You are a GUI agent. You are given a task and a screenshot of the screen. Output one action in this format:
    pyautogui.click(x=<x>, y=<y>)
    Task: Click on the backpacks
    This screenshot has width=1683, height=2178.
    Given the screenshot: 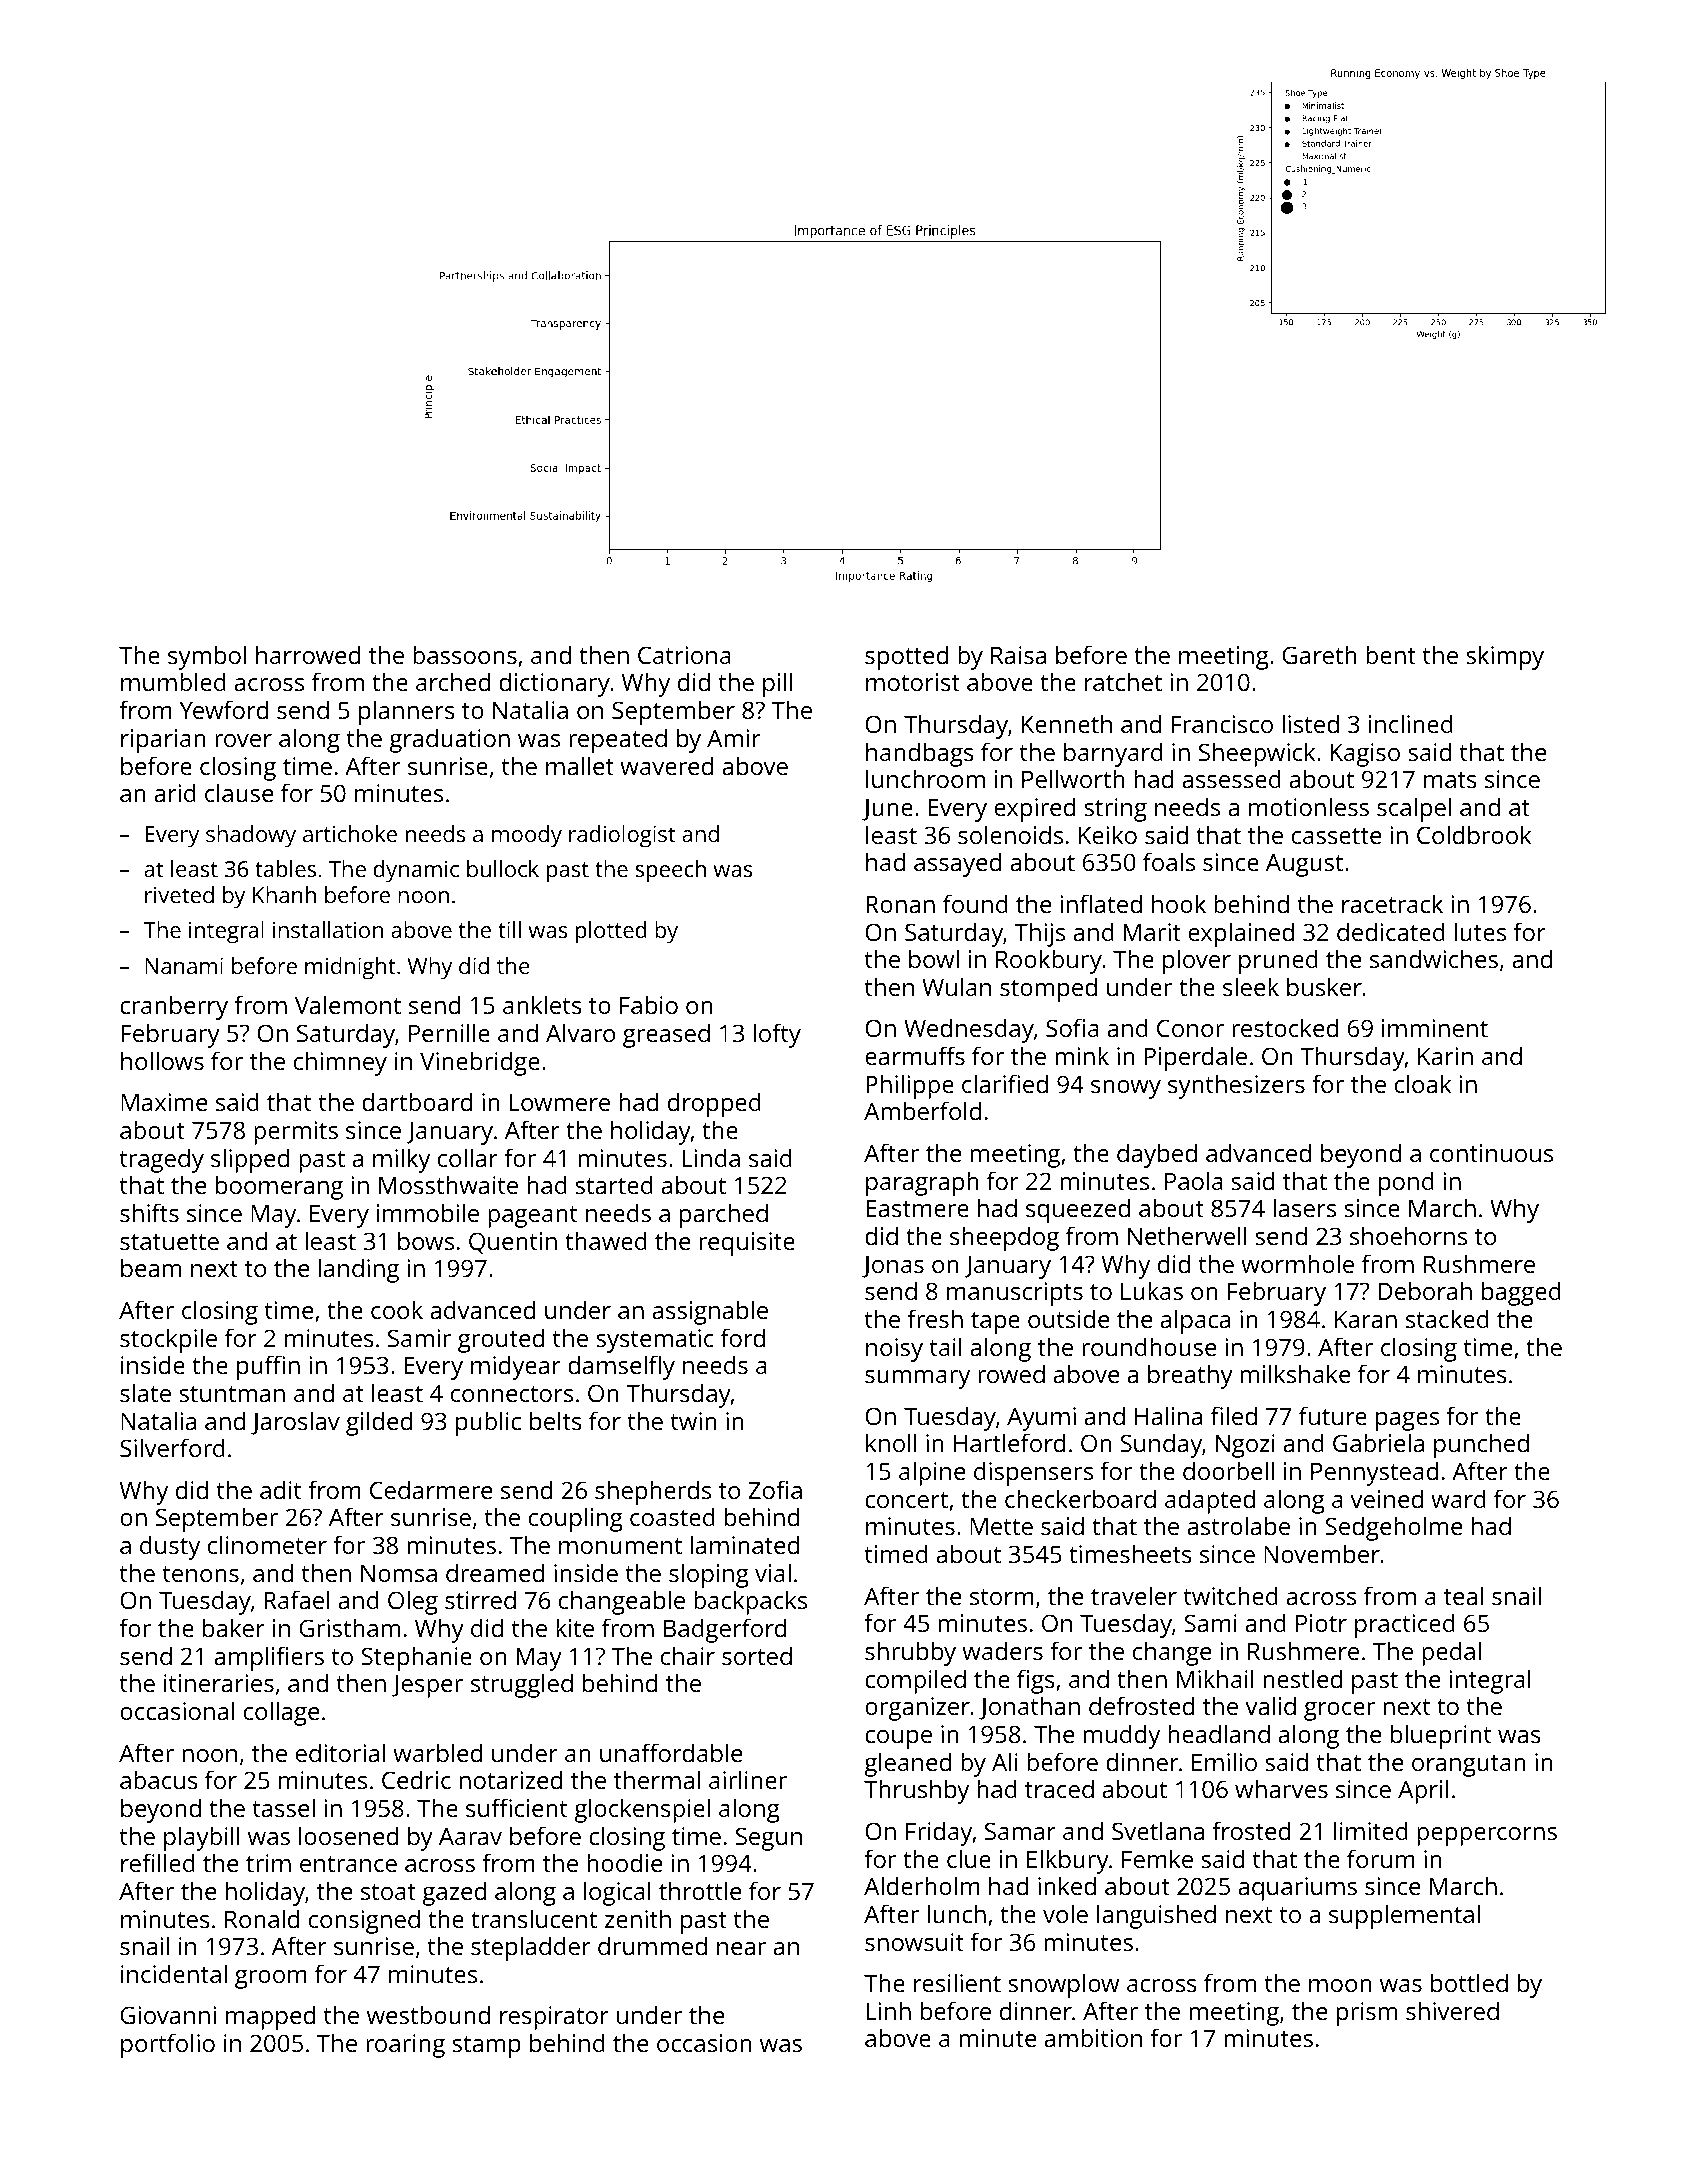 What is the action you would take?
    pyautogui.click(x=750, y=1602)
